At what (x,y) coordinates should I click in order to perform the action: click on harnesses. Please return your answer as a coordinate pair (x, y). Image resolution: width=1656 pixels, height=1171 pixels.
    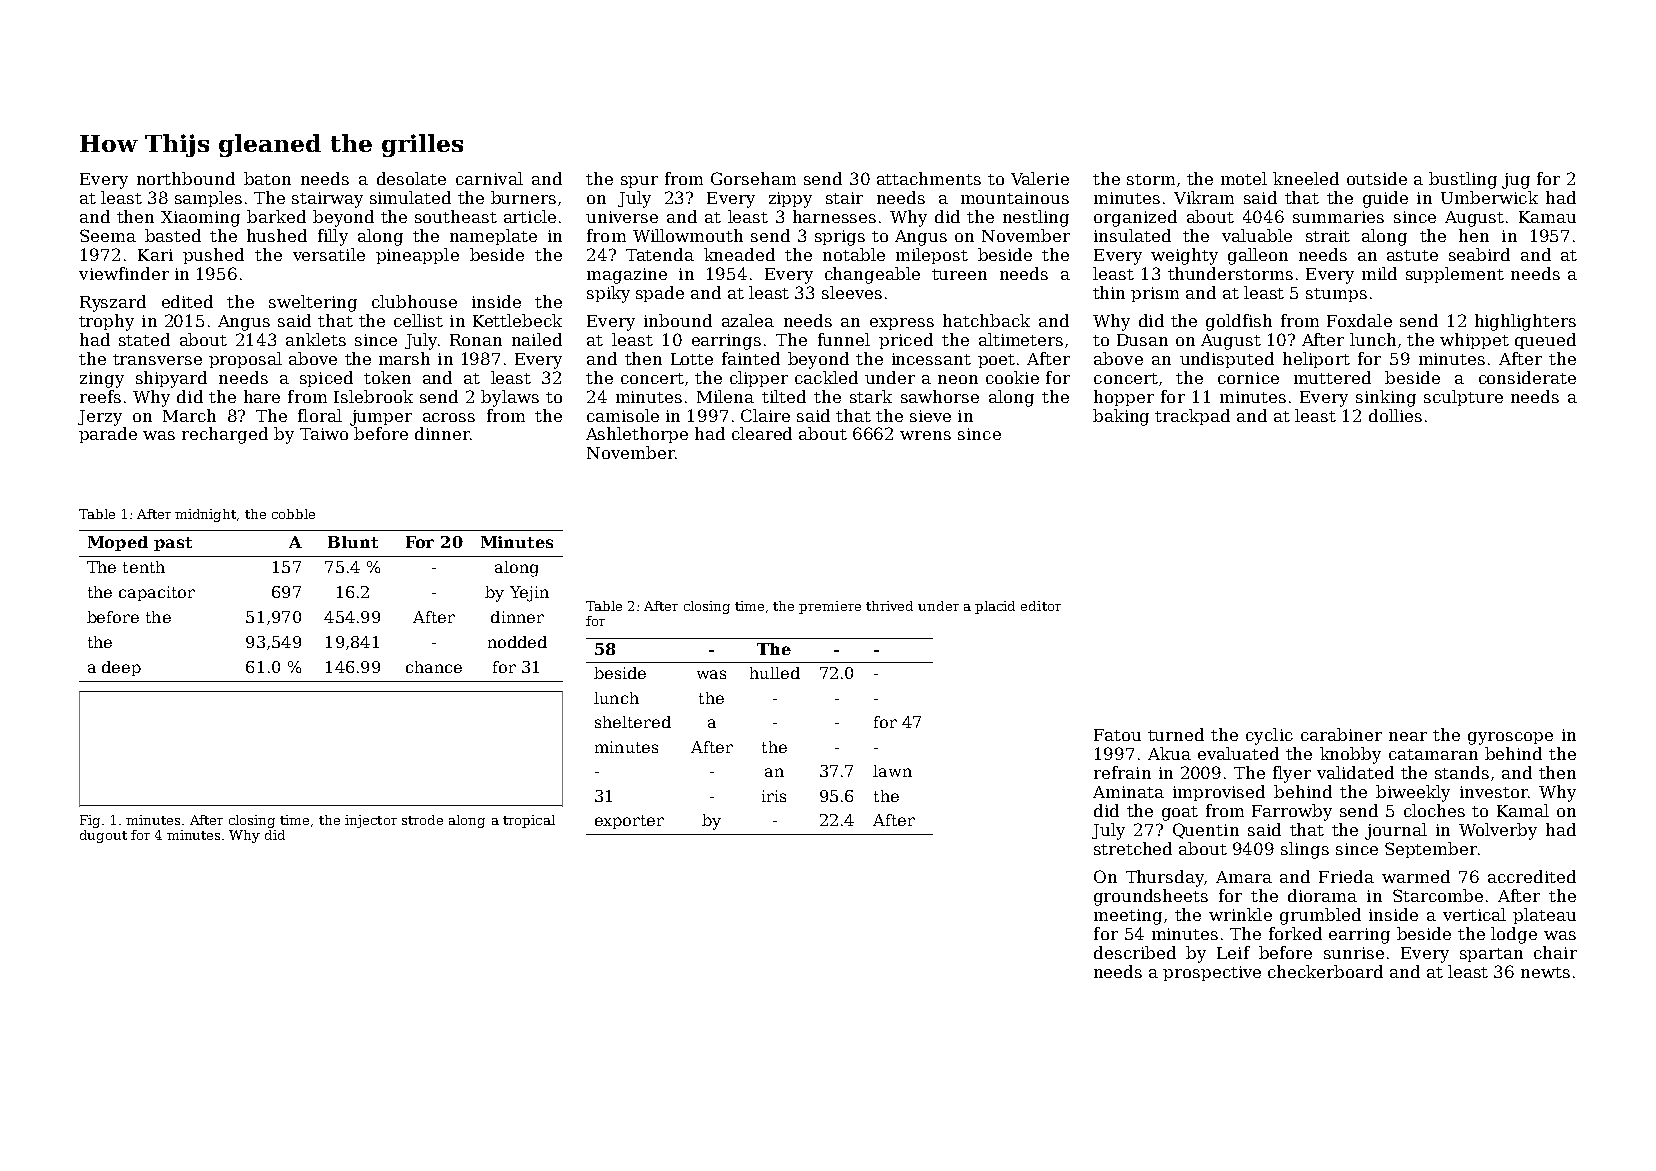
    Looking at the image, I should click on (834, 216).
